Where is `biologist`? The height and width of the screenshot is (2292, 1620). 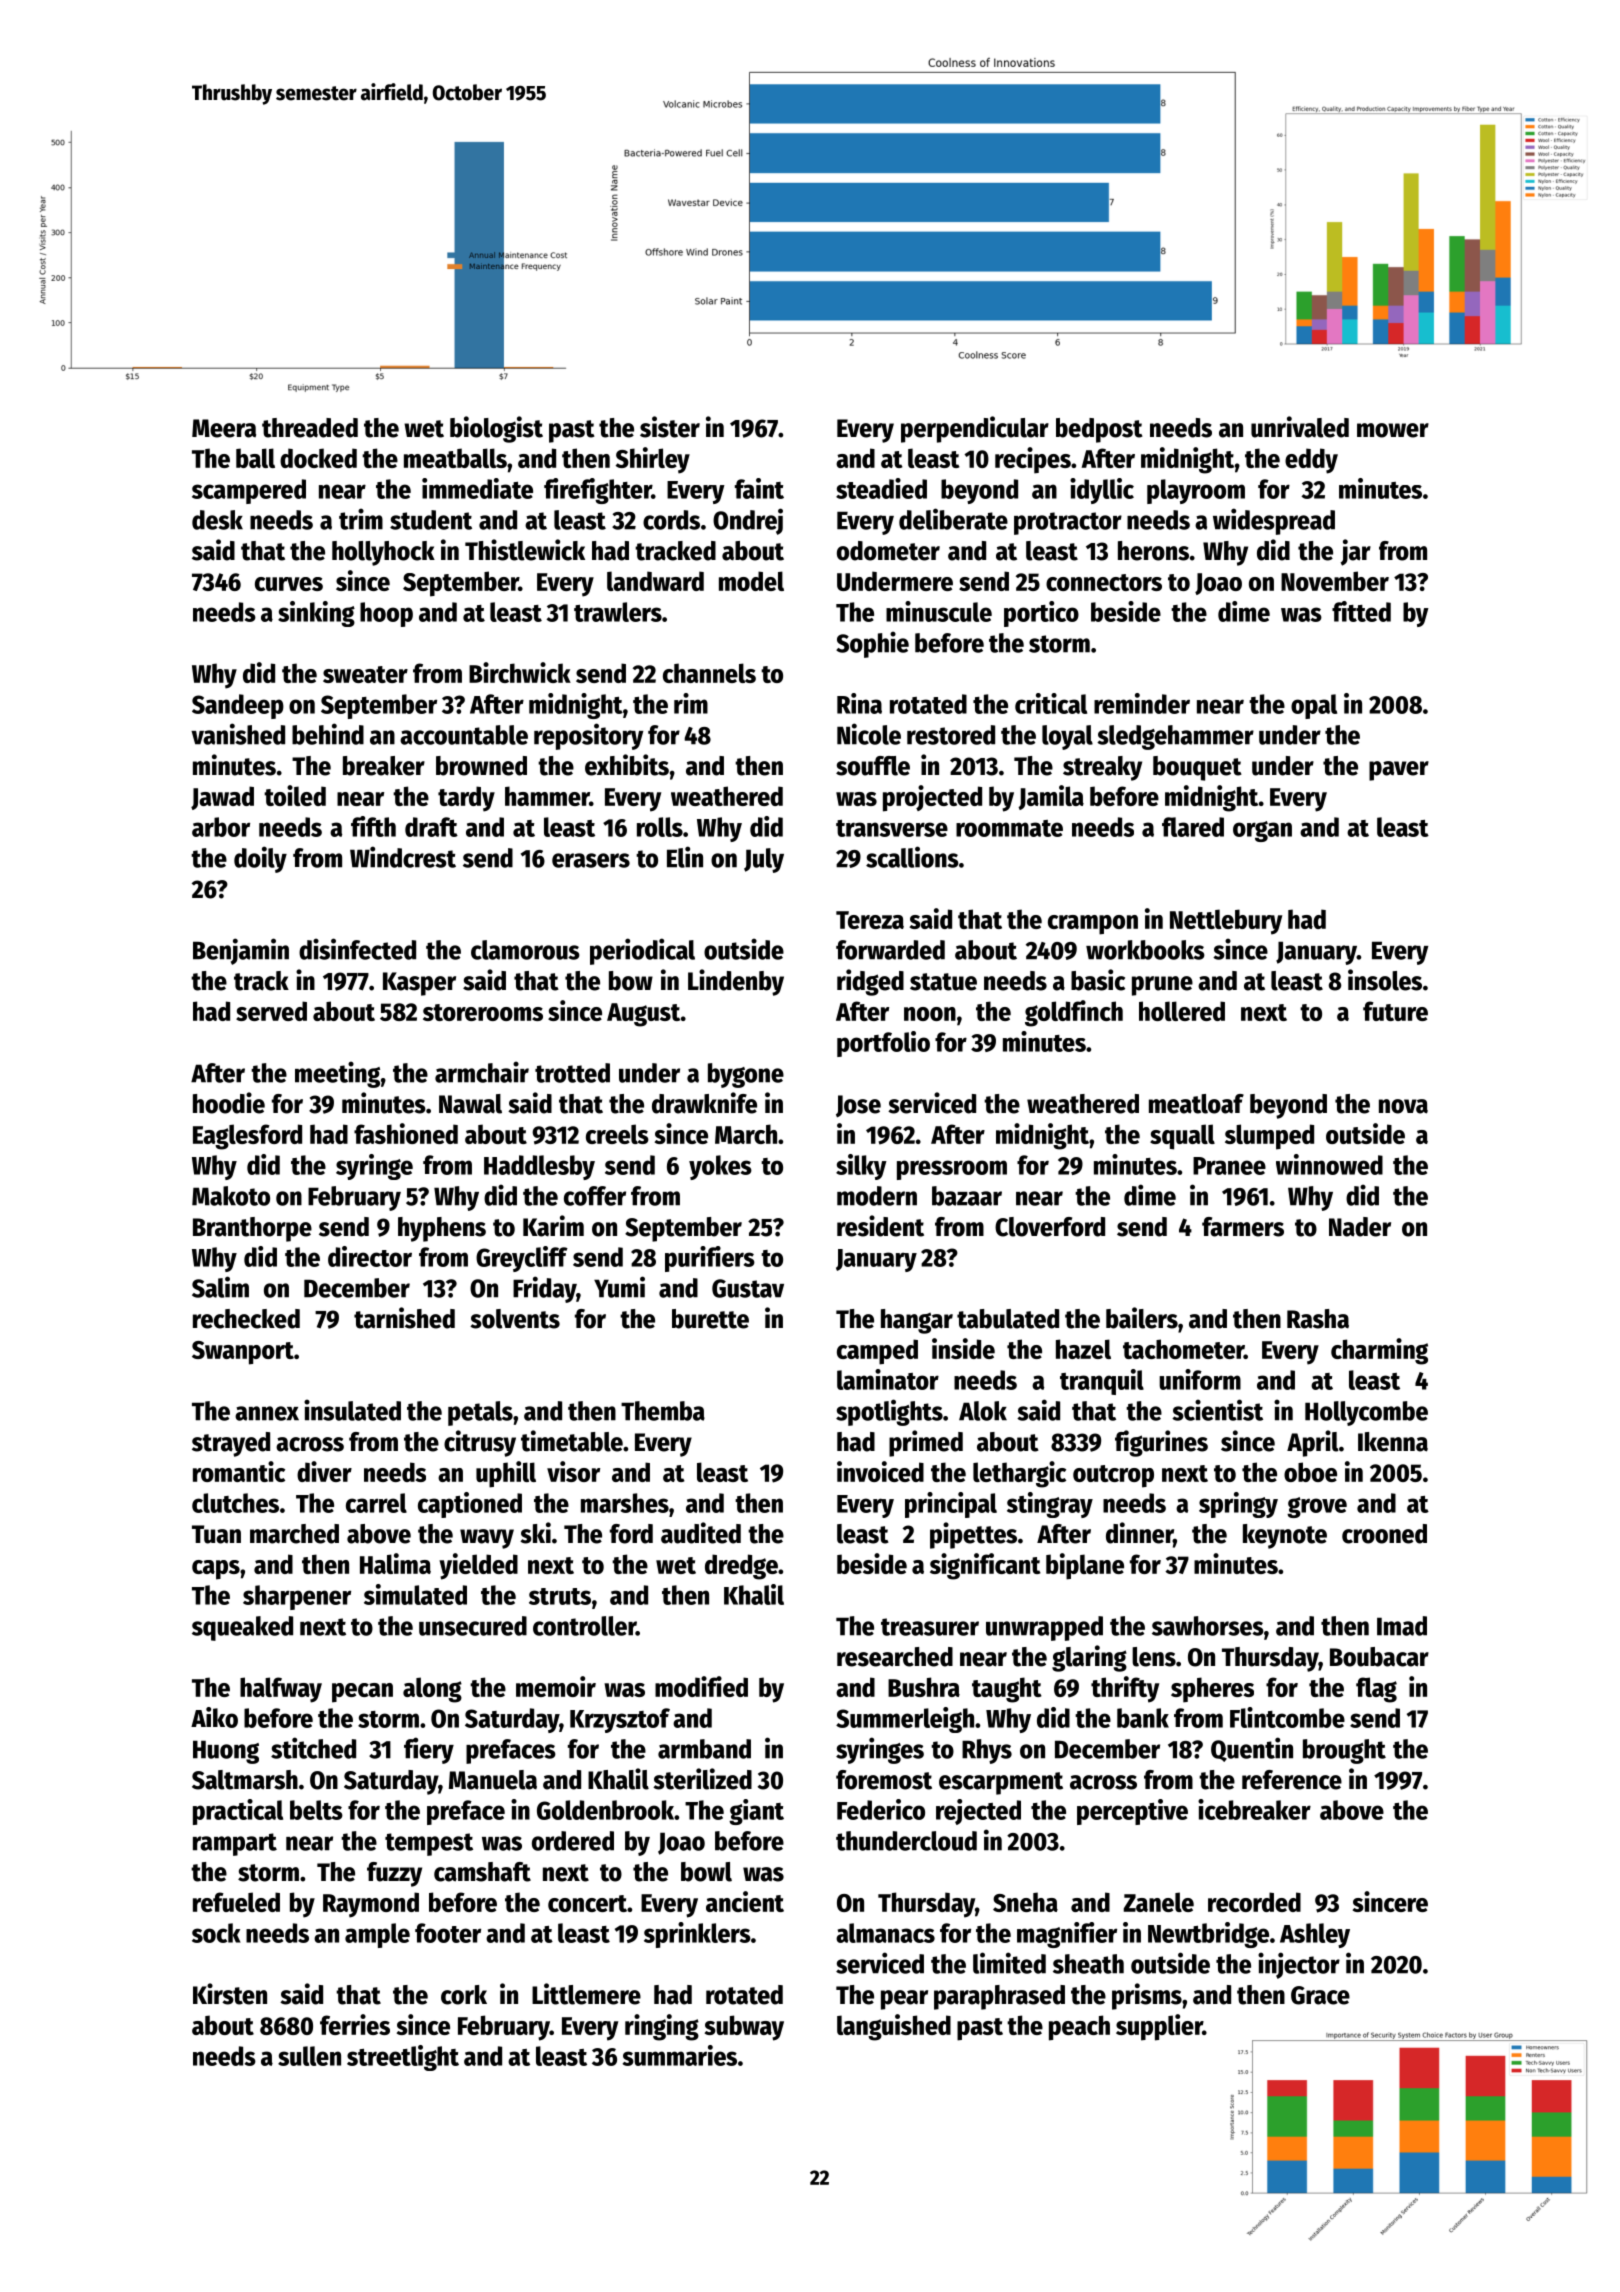
biologist is located at coordinates (496, 429).
